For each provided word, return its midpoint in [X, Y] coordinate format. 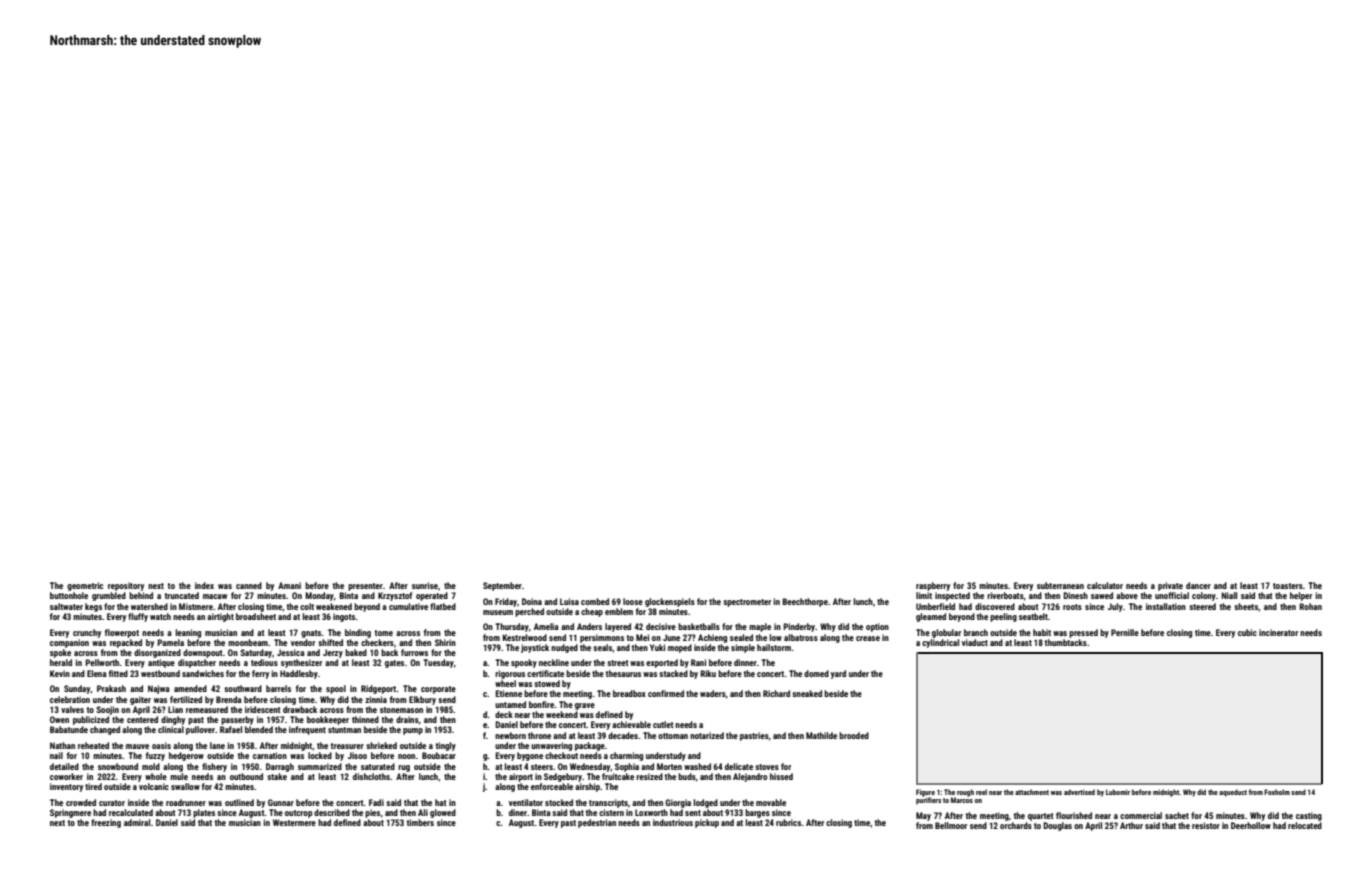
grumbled [109, 596]
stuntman [344, 730]
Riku [708, 673]
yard [838, 674]
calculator [1105, 585]
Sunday [77, 689]
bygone [530, 756]
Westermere [294, 822]
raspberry [933, 586]
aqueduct [1233, 793]
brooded [854, 735]
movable [771, 802]
